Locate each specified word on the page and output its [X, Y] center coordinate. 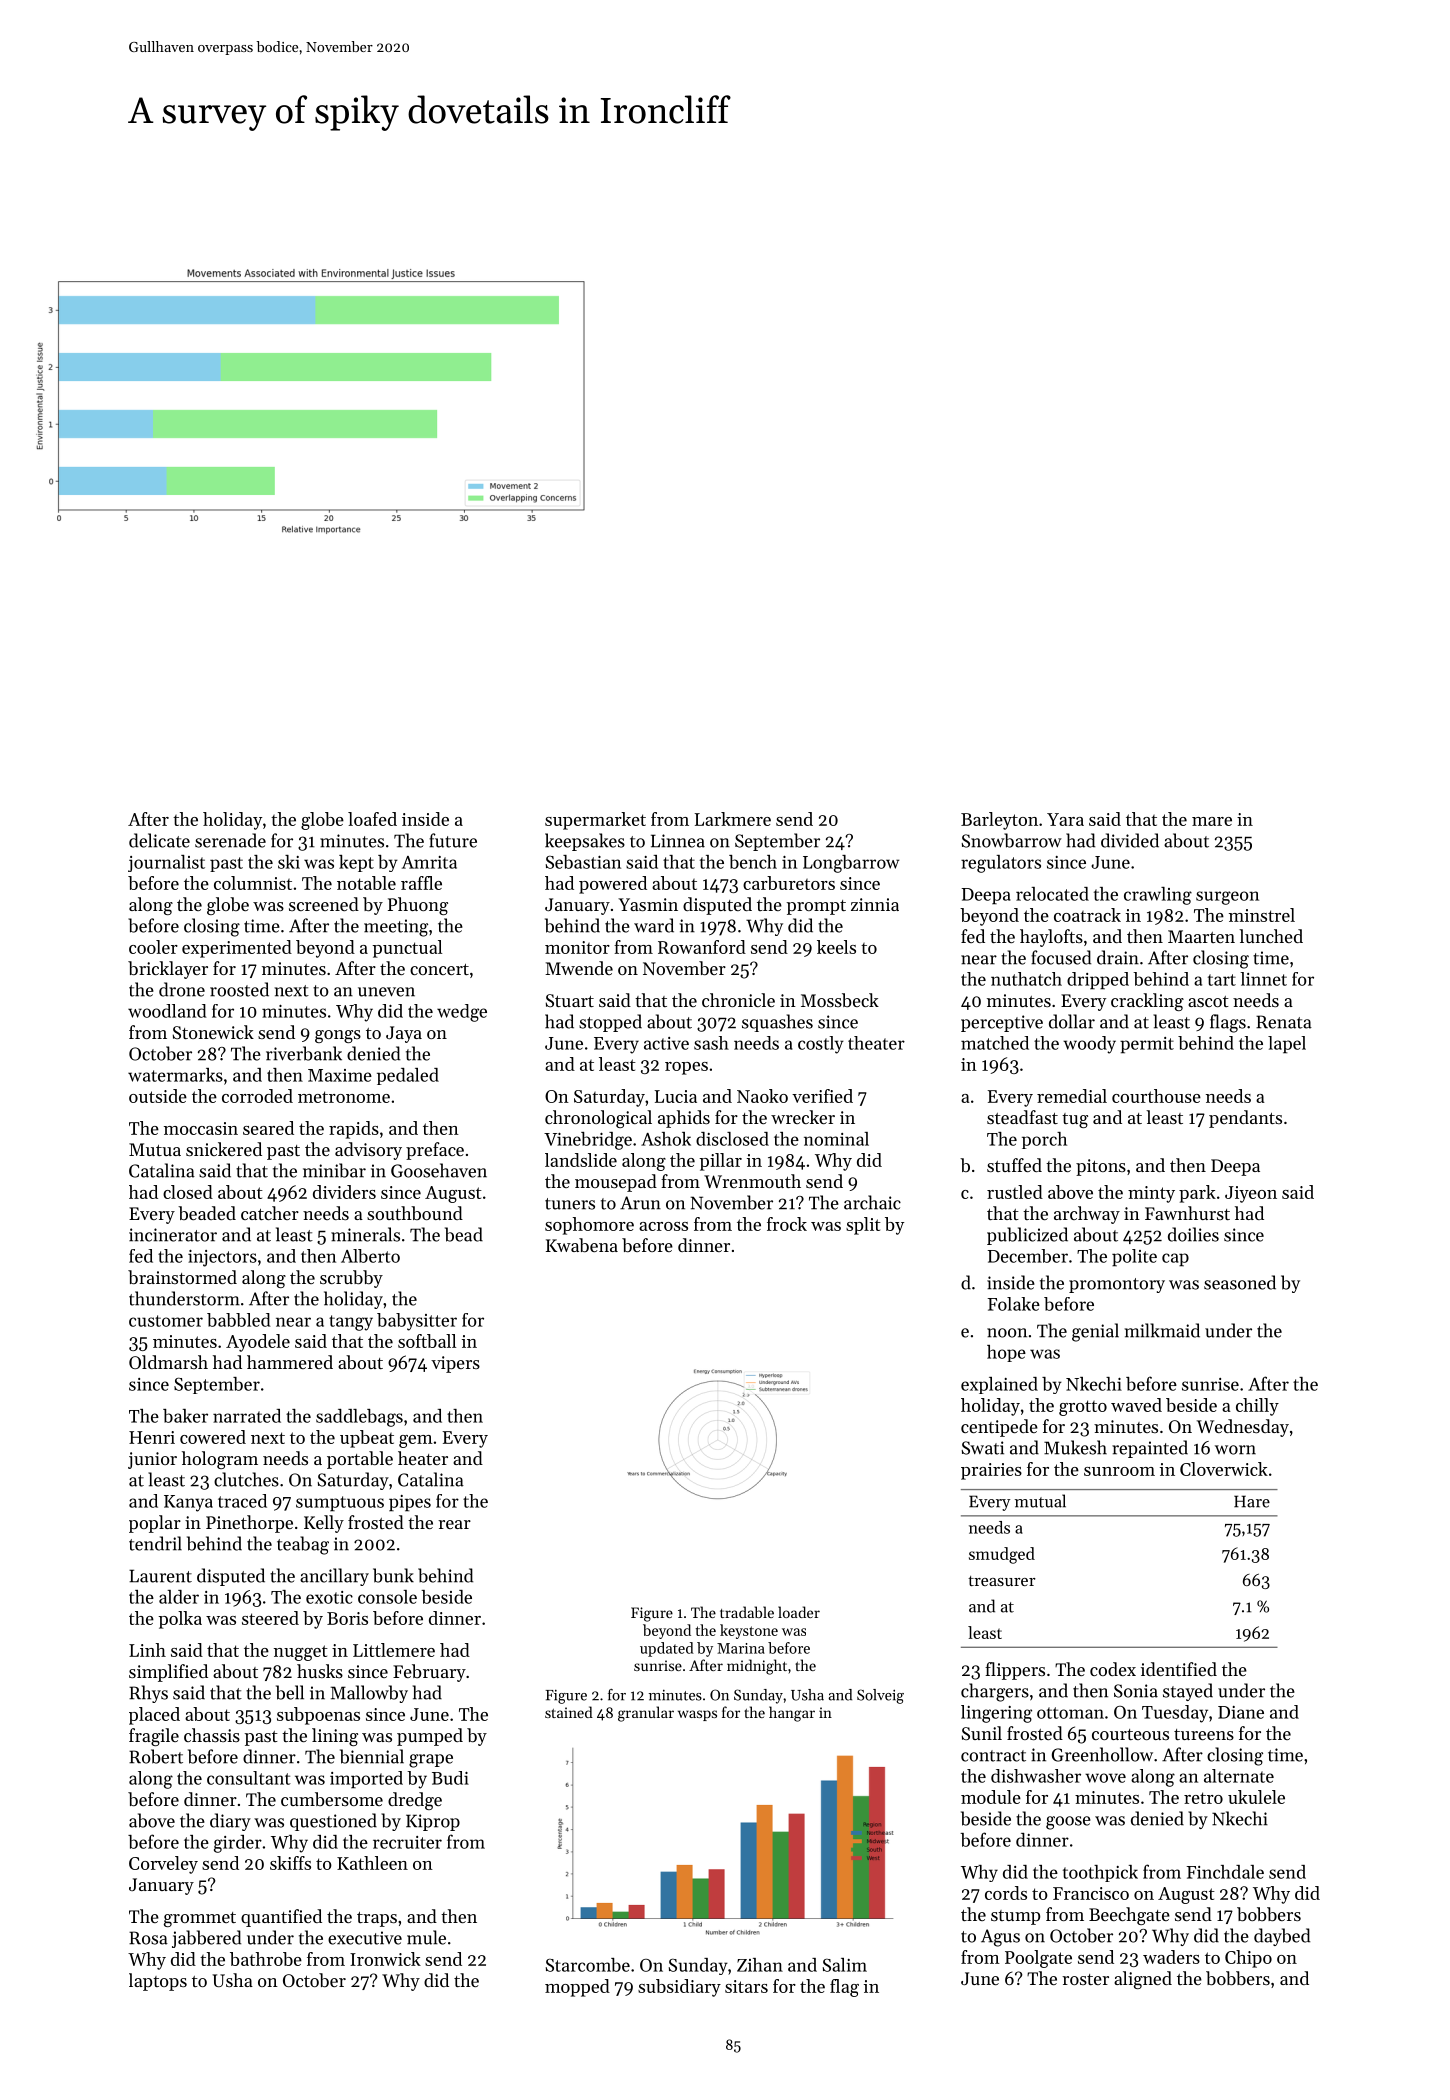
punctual [407, 949]
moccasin [201, 1128]
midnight [757, 1667]
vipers [455, 1364]
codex [1113, 1669]
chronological [598, 1119]
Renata [1284, 1022]
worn [1235, 1450]
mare [1212, 821]
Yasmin [648, 904]
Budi [450, 1778]
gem [416, 1441]
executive [365, 1938]
